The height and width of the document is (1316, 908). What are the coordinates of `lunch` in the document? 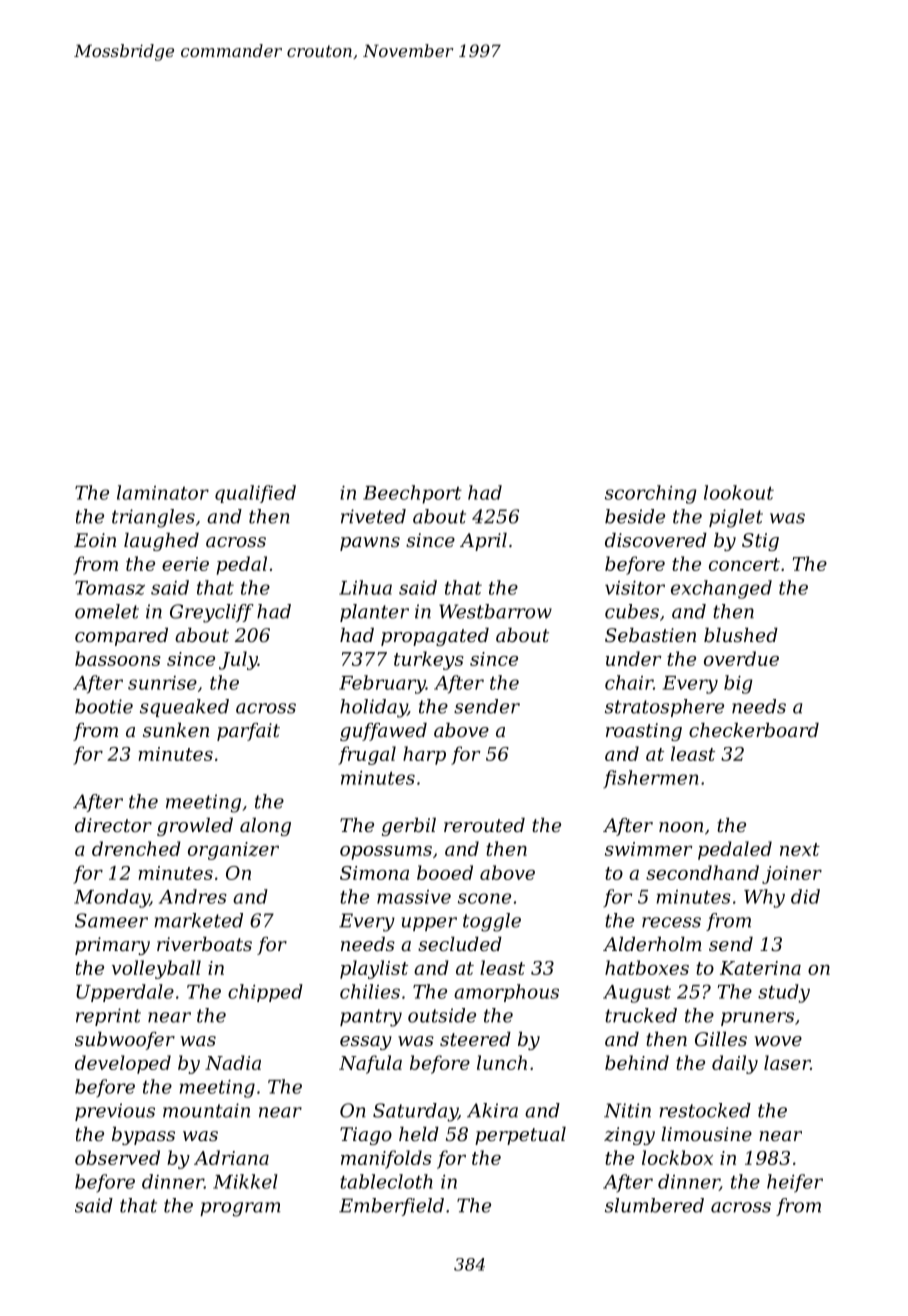 It's located at (502, 1062).
